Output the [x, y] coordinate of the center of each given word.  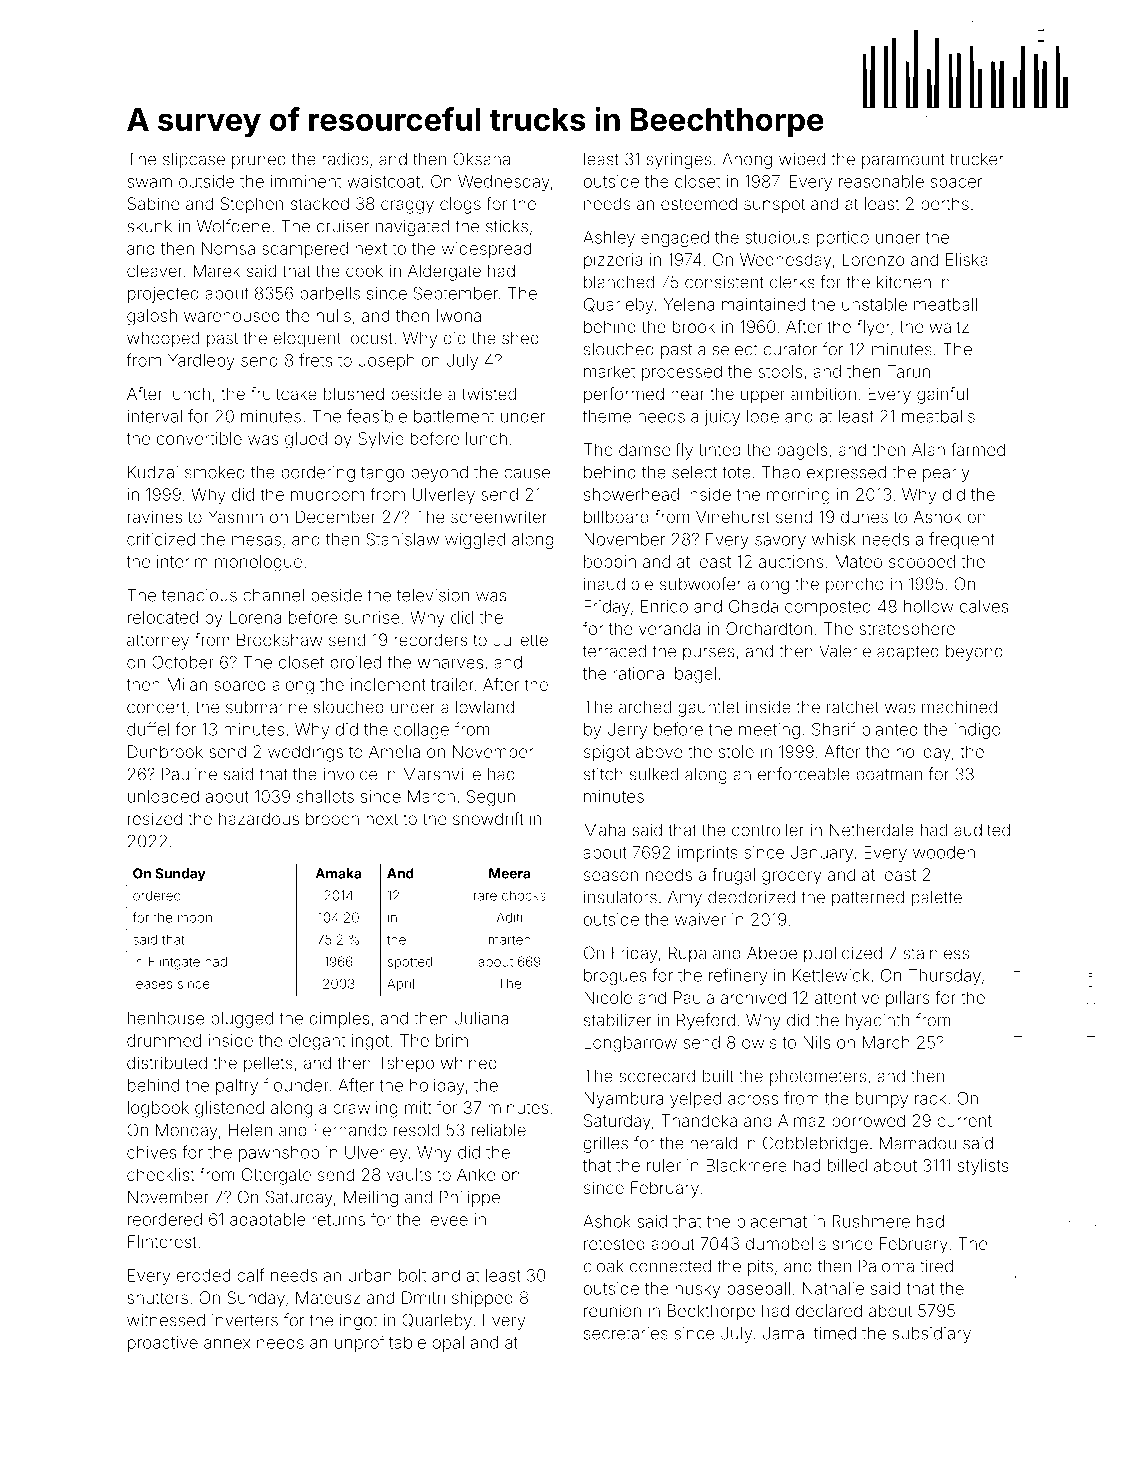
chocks [524, 895]
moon [195, 919]
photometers [818, 1077]
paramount [903, 161]
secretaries [626, 1333]
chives [152, 1152]
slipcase [194, 160]
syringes [679, 161]
